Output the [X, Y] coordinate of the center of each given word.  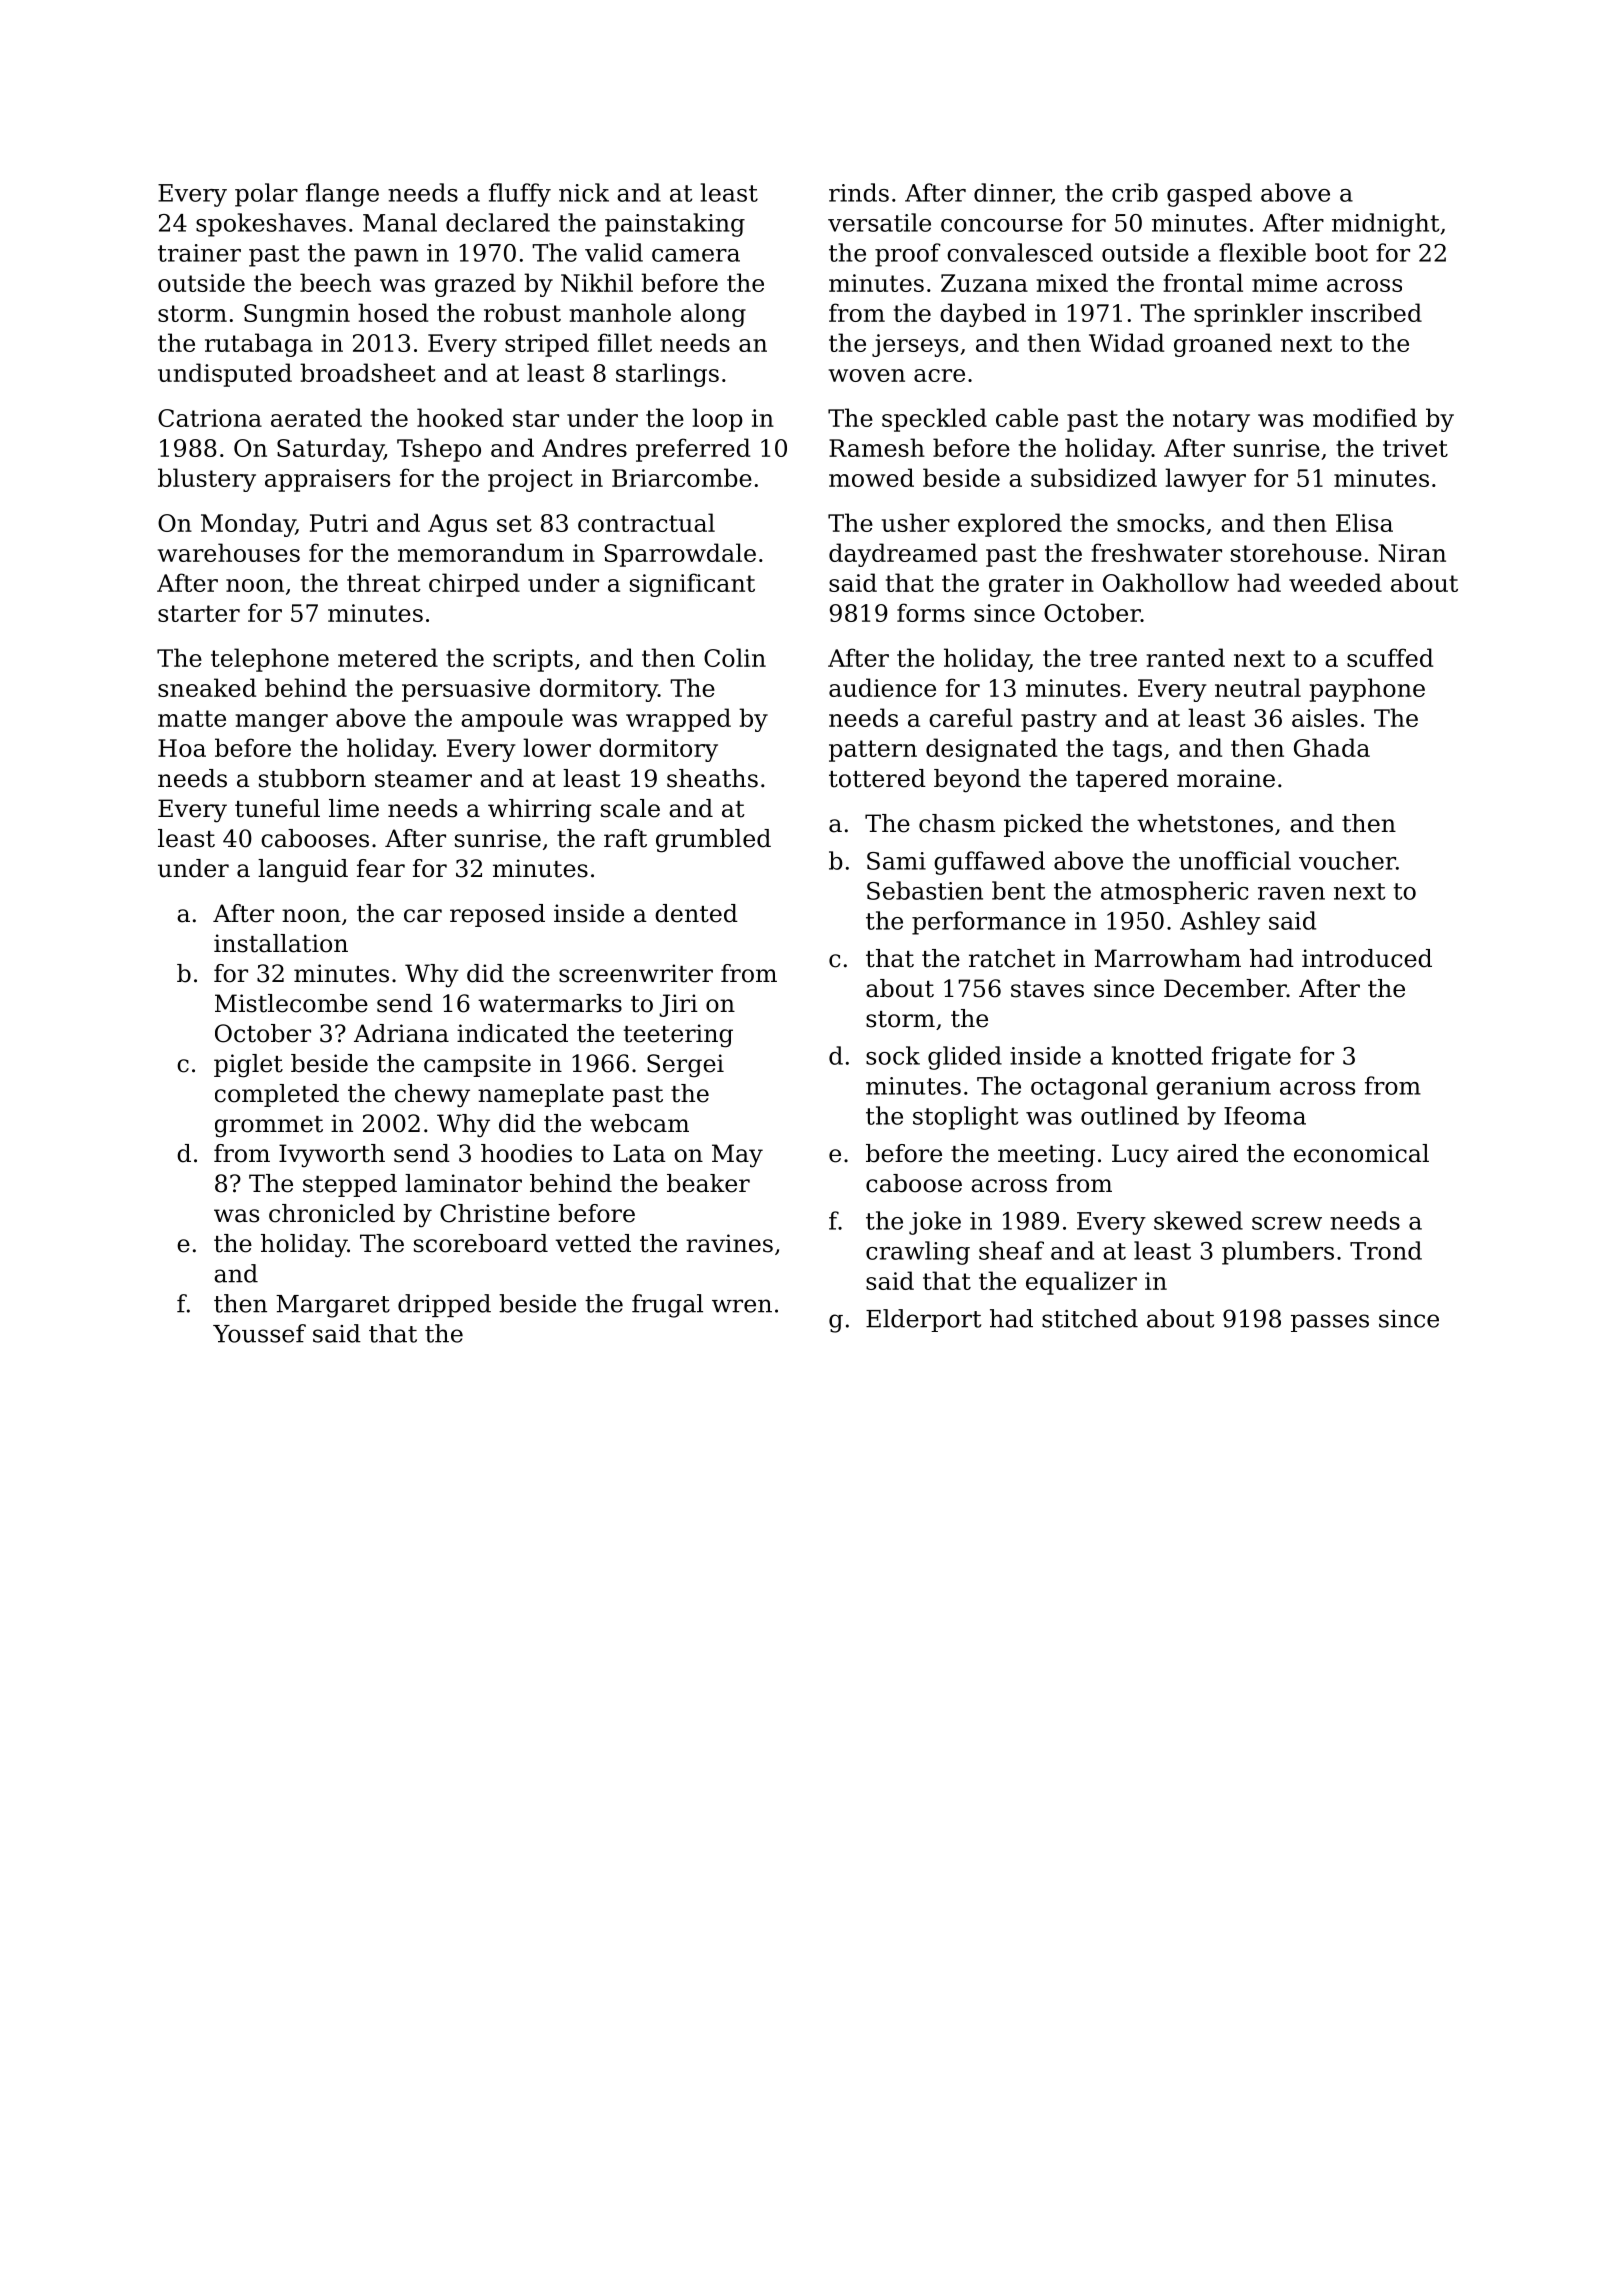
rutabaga [259, 345]
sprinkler [1248, 315]
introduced [1367, 958]
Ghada [1332, 747]
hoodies [526, 1153]
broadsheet [368, 372]
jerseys [915, 345]
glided [965, 1058]
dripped [444, 1305]
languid [303, 871]
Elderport [923, 1320]
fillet [625, 342]
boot [1341, 252]
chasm [957, 823]
